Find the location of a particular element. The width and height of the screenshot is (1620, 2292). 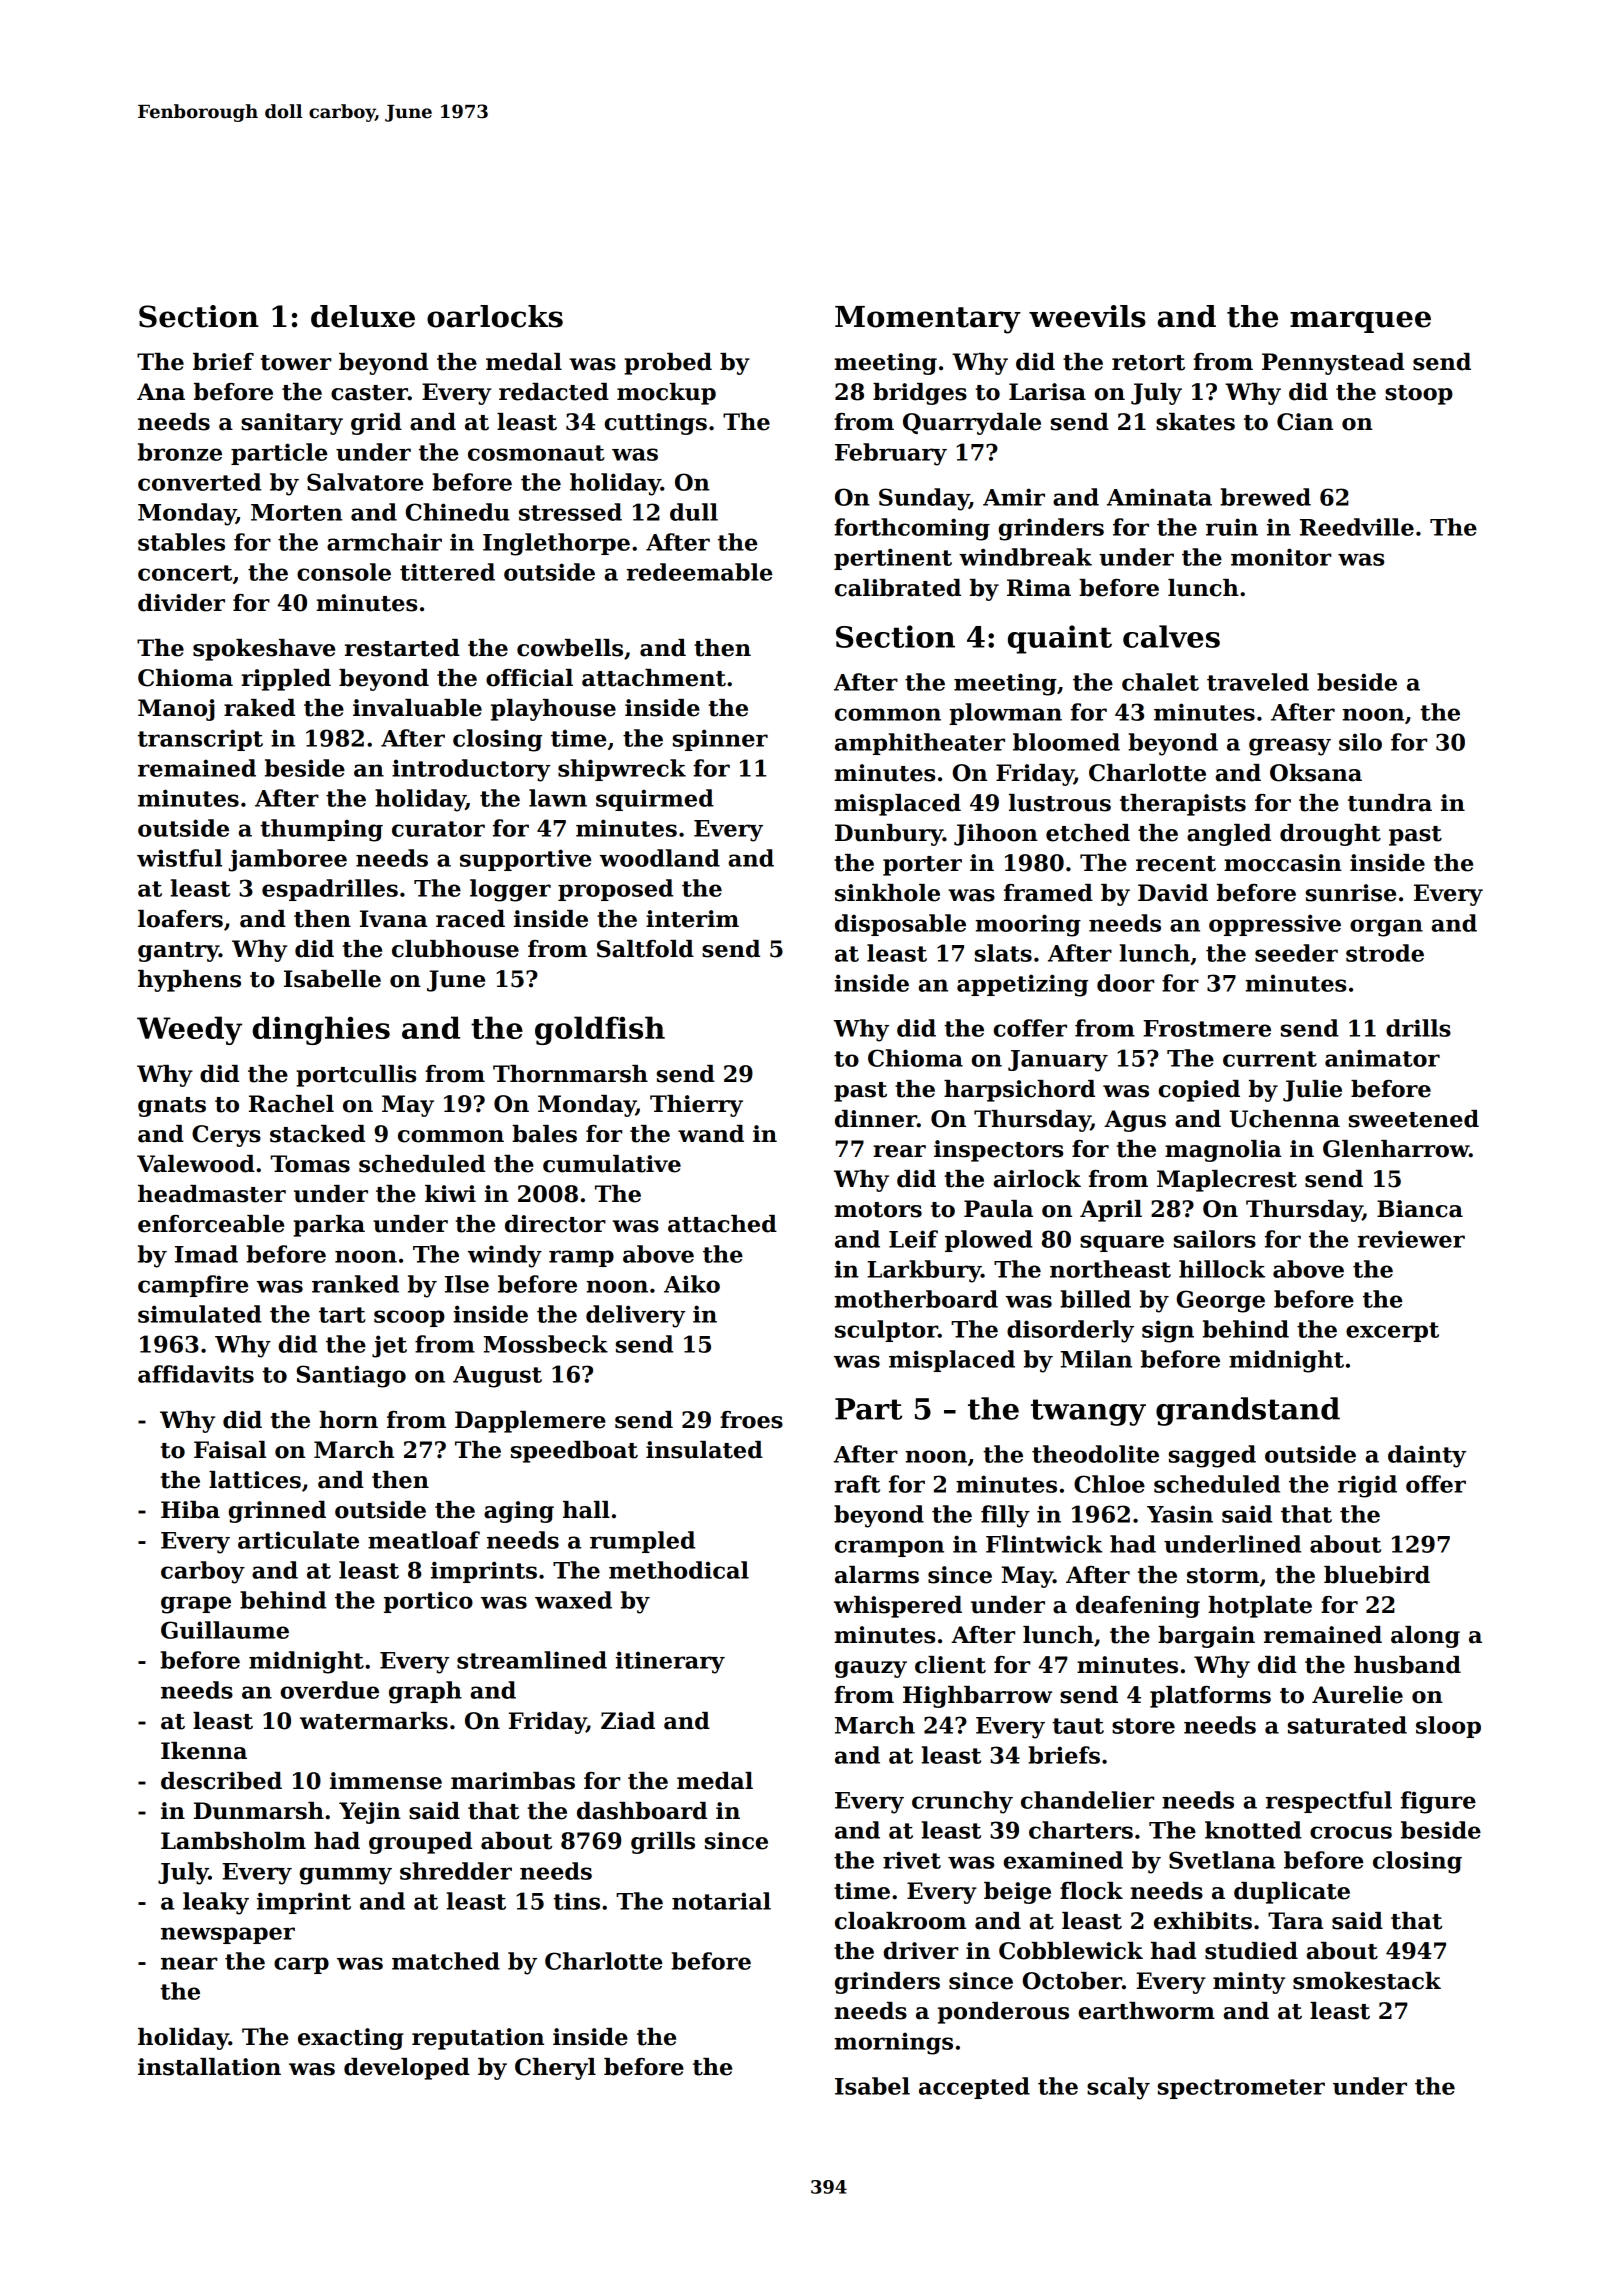

itinerary is located at coordinates (670, 1662).
